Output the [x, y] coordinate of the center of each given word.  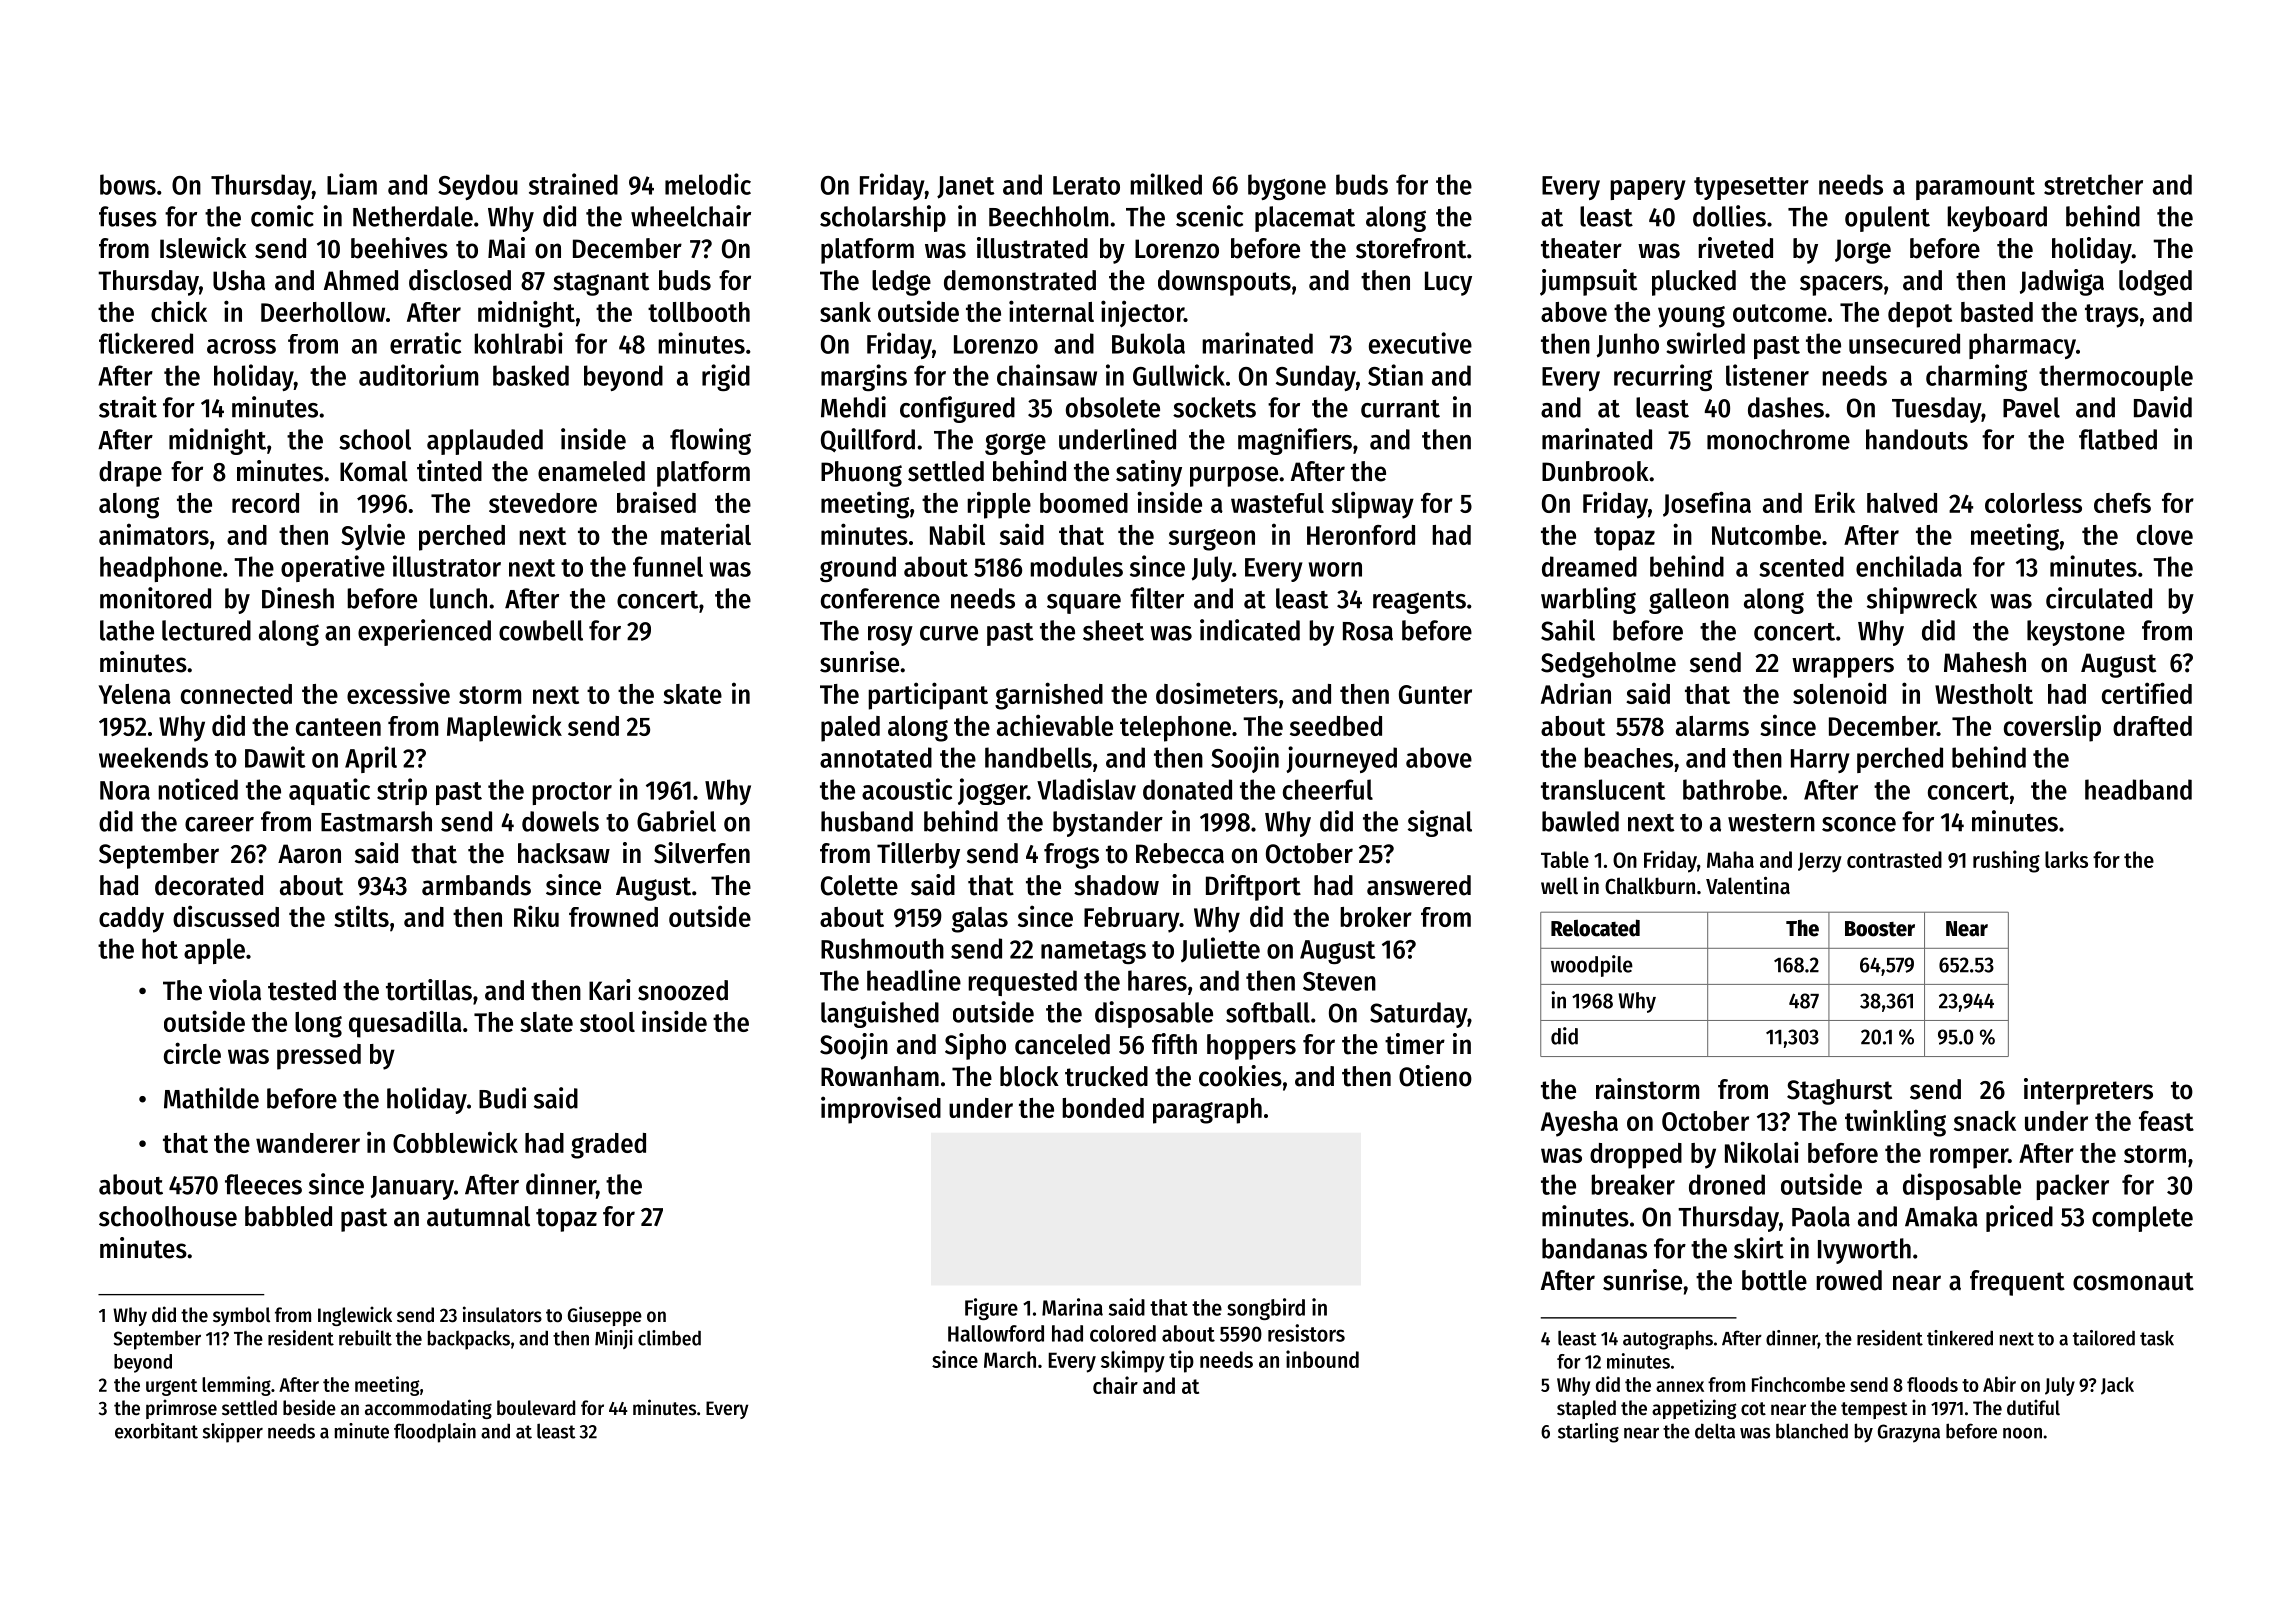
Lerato [1086, 185]
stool [607, 1022]
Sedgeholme [1608, 665]
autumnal [478, 1216]
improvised [881, 1110]
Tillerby [918, 855]
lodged [2155, 283]
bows [128, 184]
